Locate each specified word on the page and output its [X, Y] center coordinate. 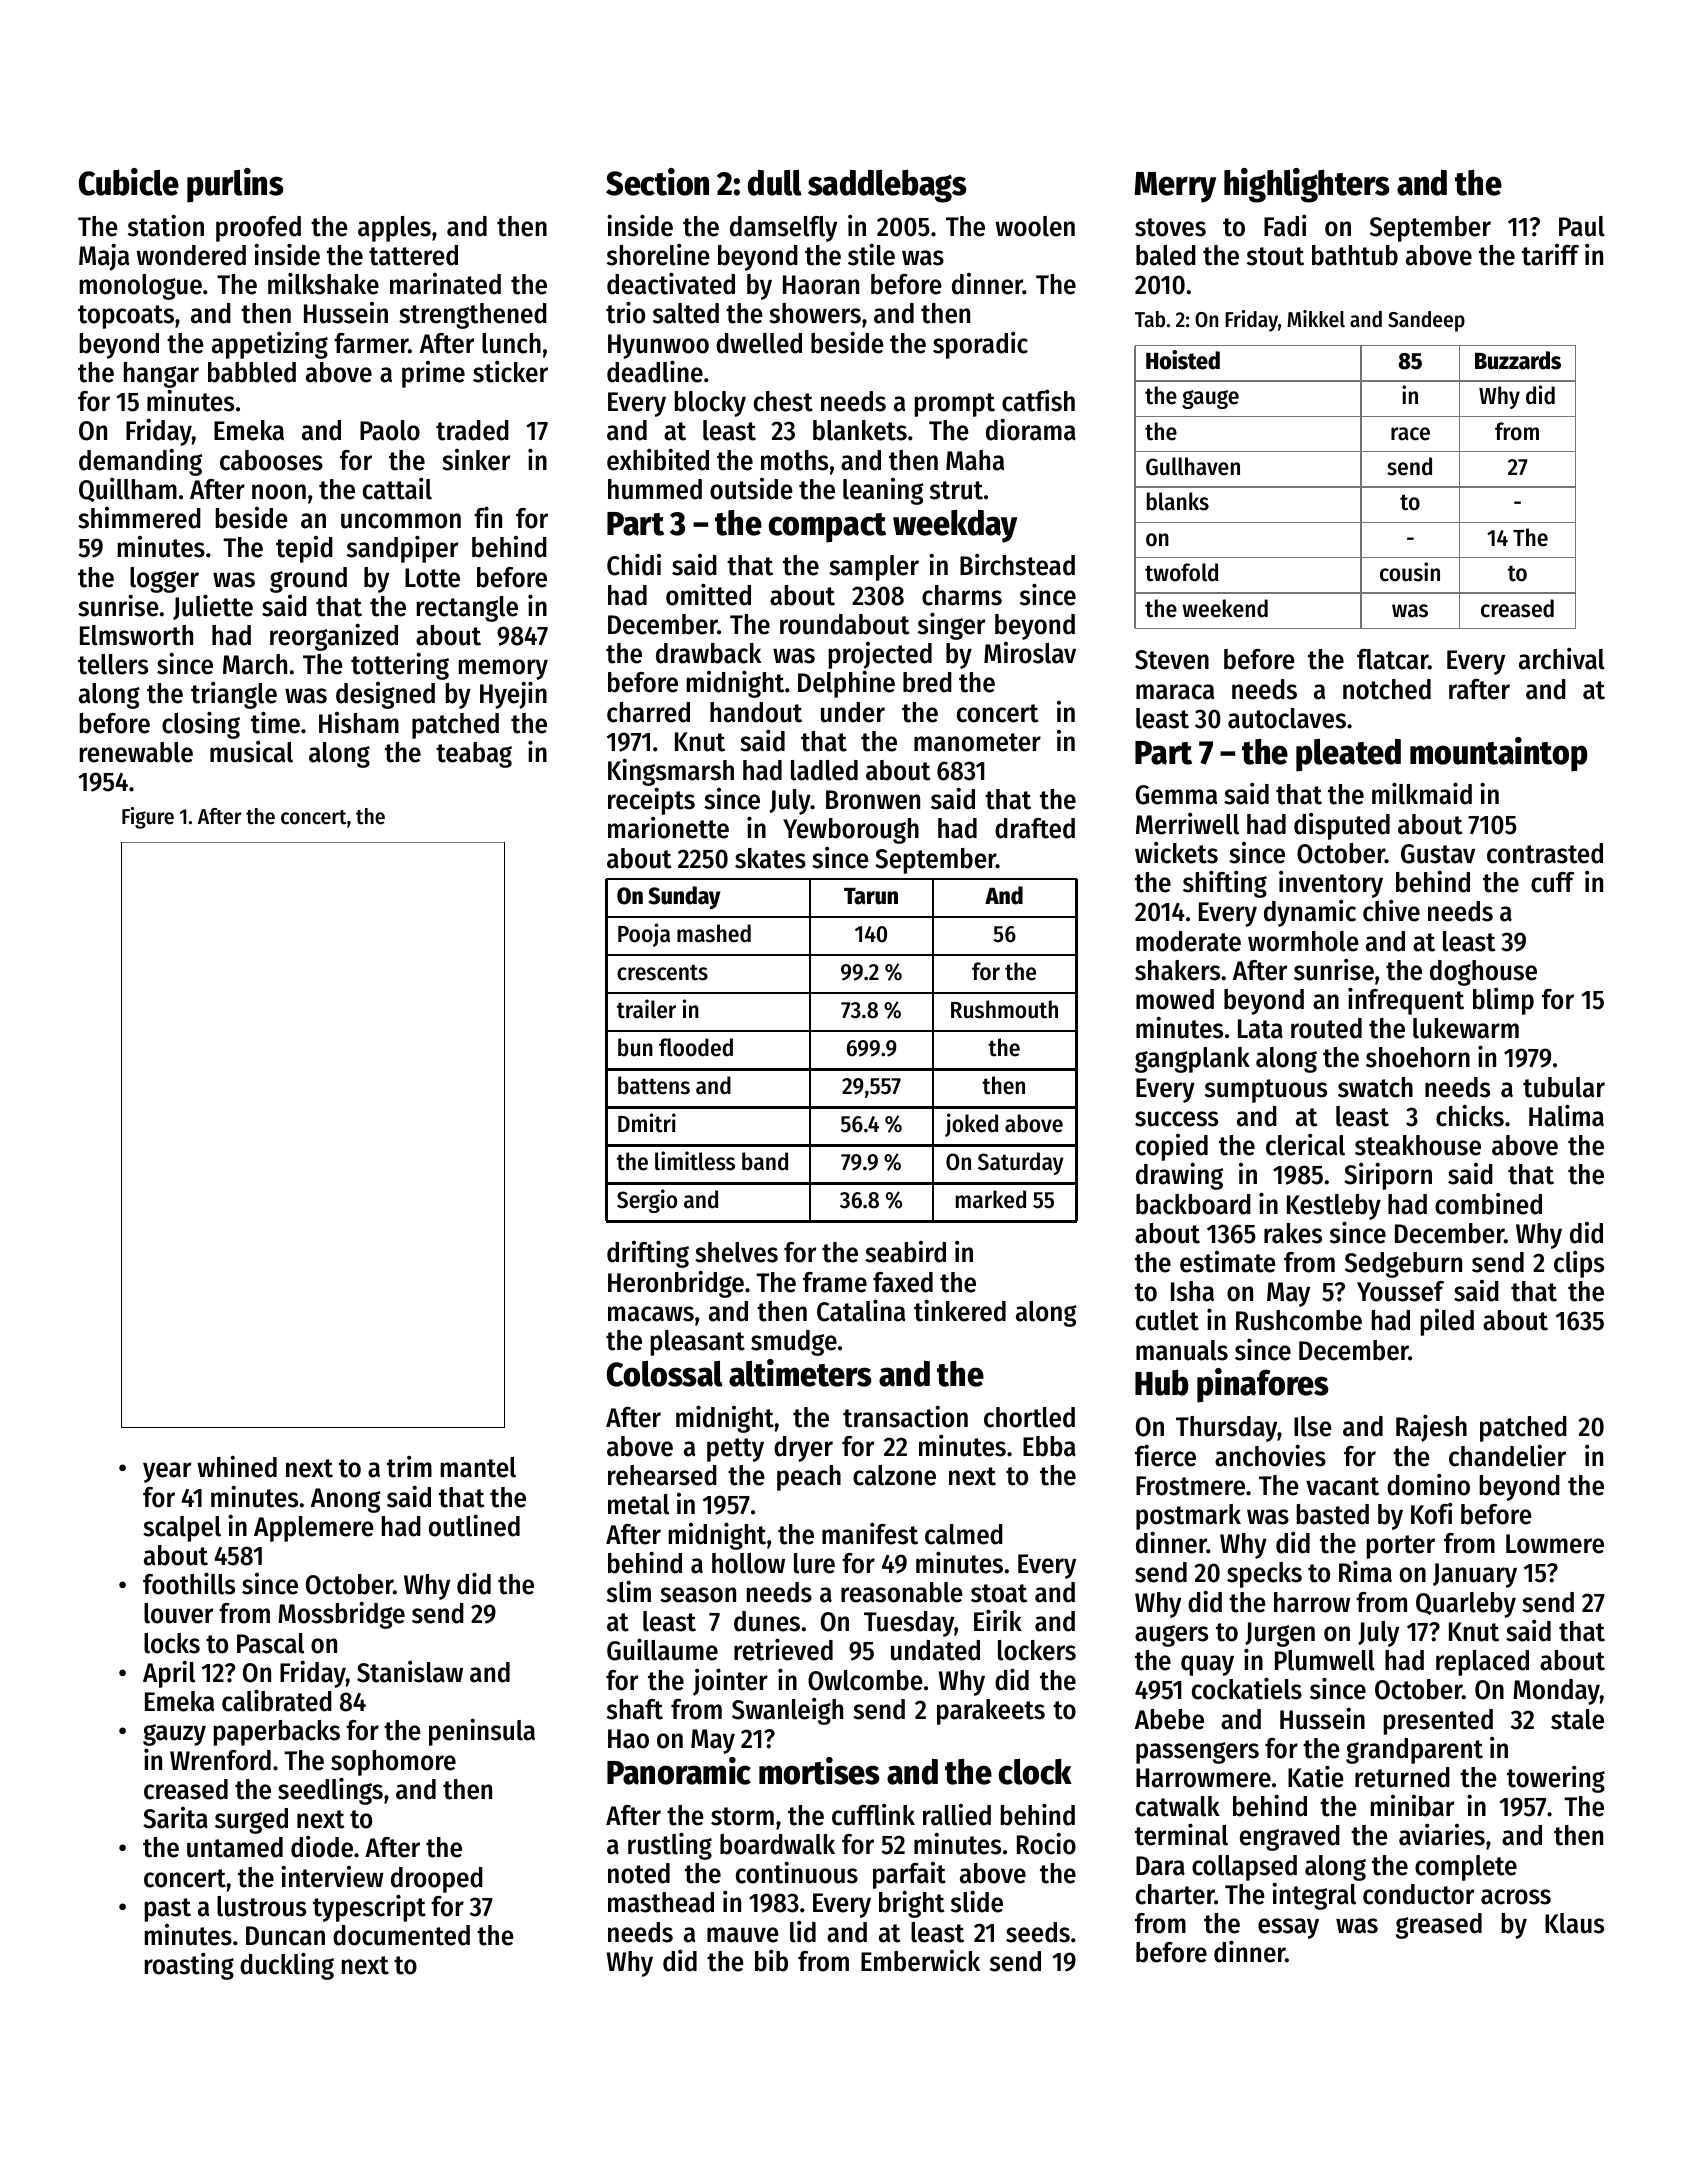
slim [629, 1591]
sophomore [393, 1763]
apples [394, 229]
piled [1447, 1322]
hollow [748, 1563]
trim [409, 1466]
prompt [955, 405]
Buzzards [1518, 360]
